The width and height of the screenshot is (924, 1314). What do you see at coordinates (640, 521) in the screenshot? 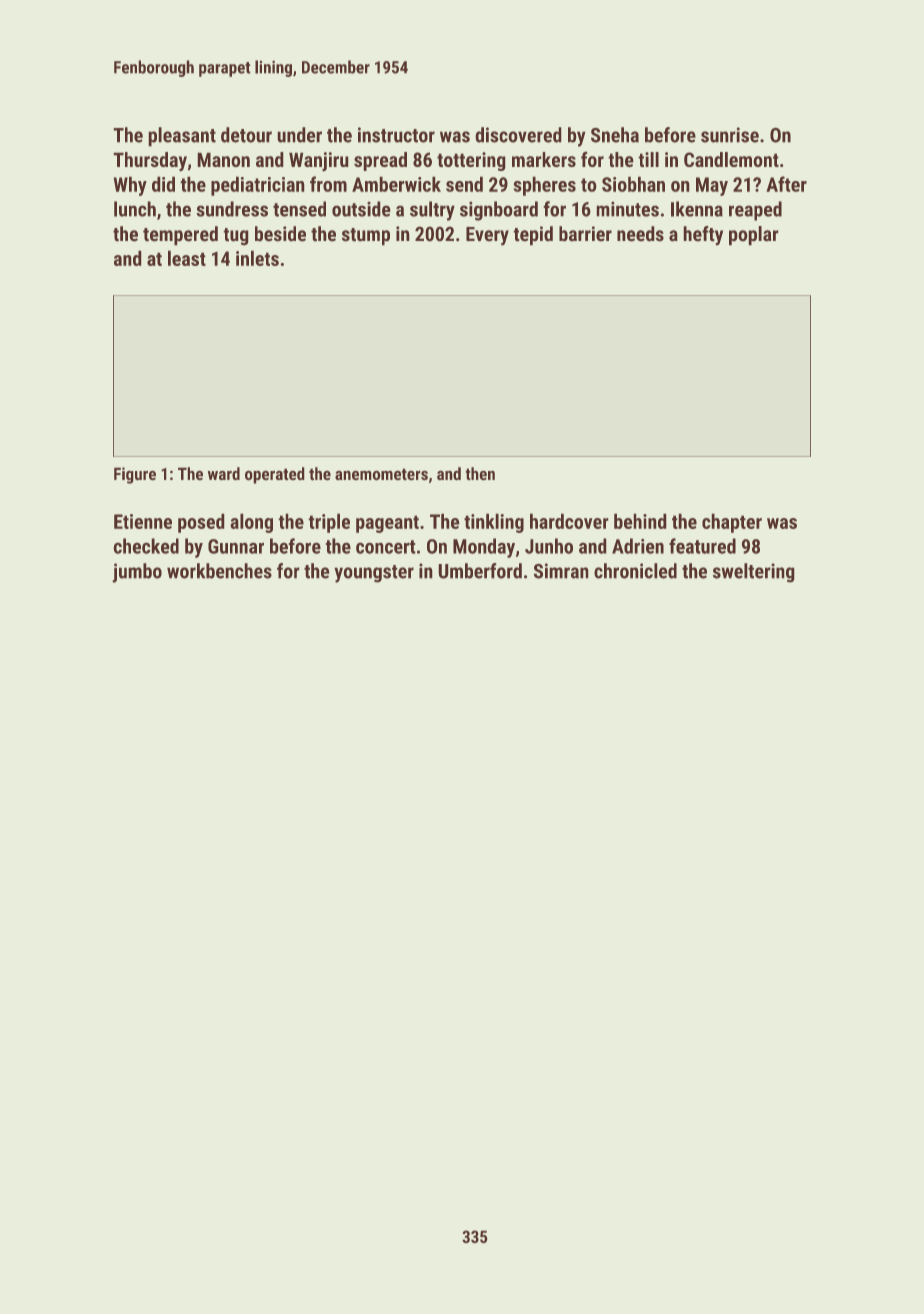
I see `behind` at bounding box center [640, 521].
